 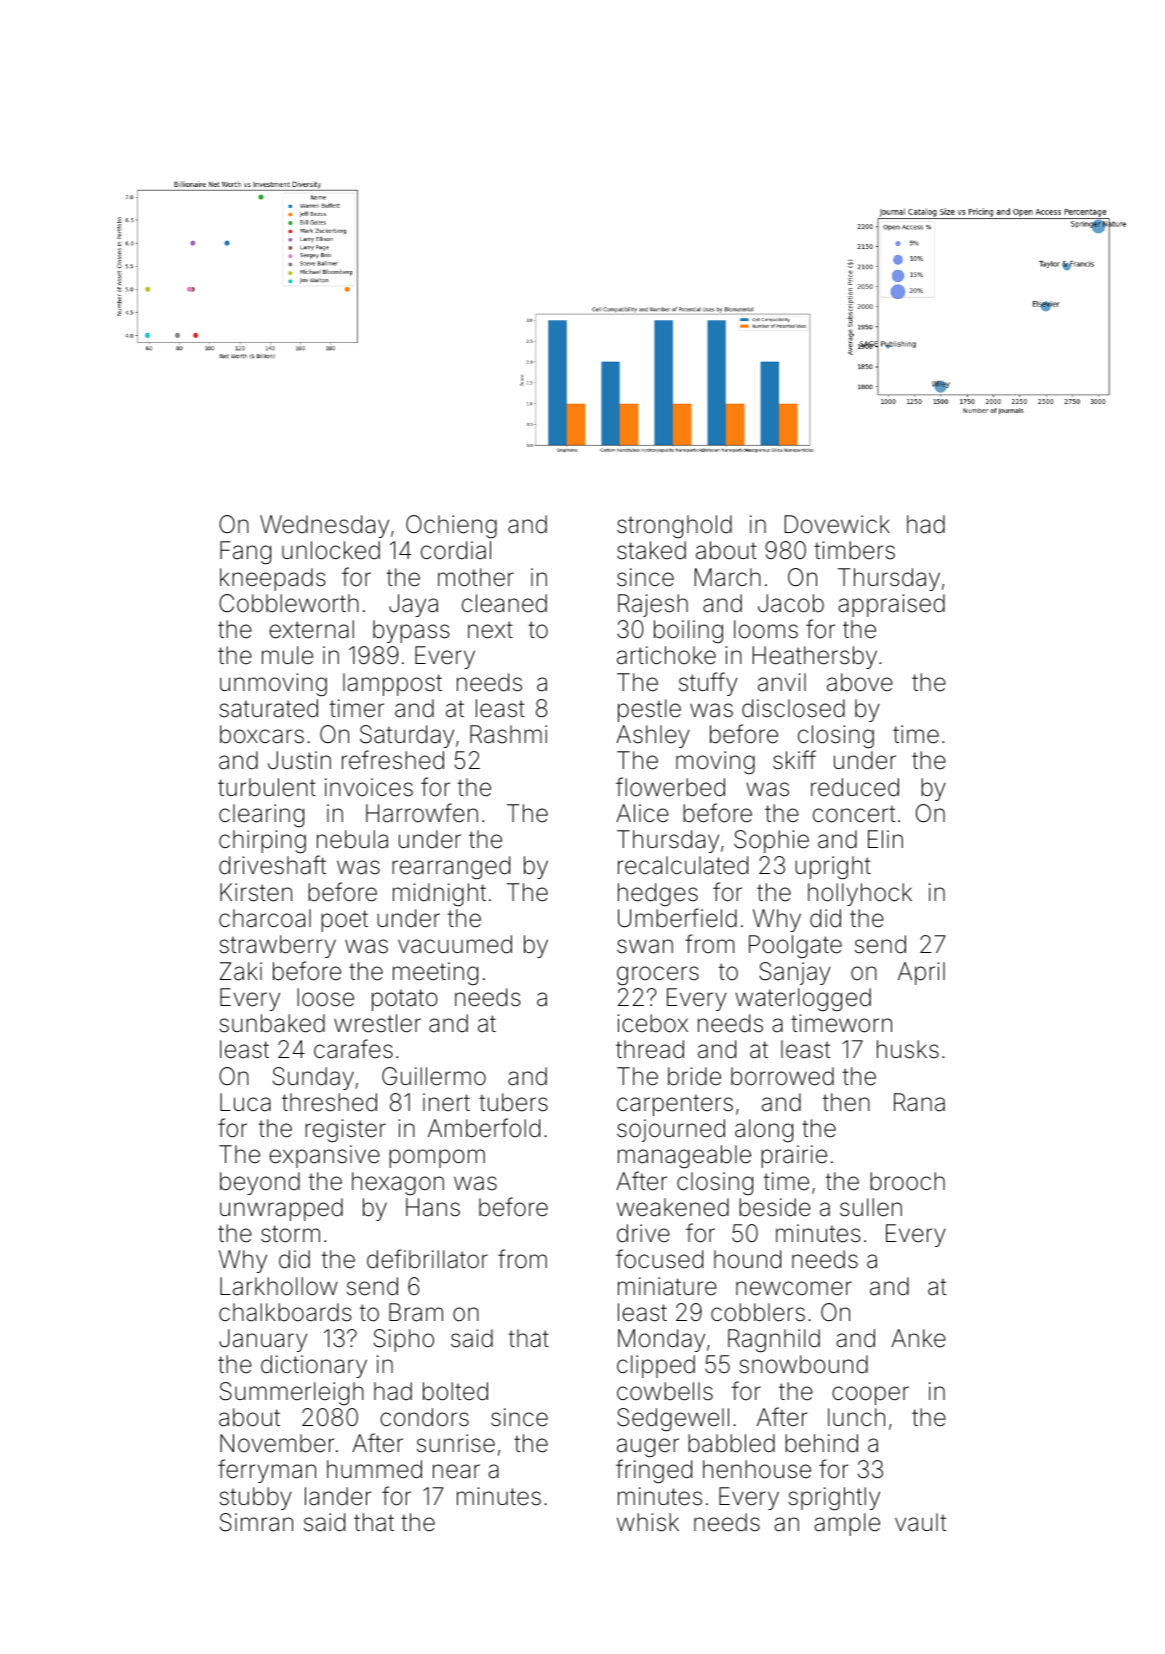 I want to click on Rashmi, so click(x=508, y=734).
